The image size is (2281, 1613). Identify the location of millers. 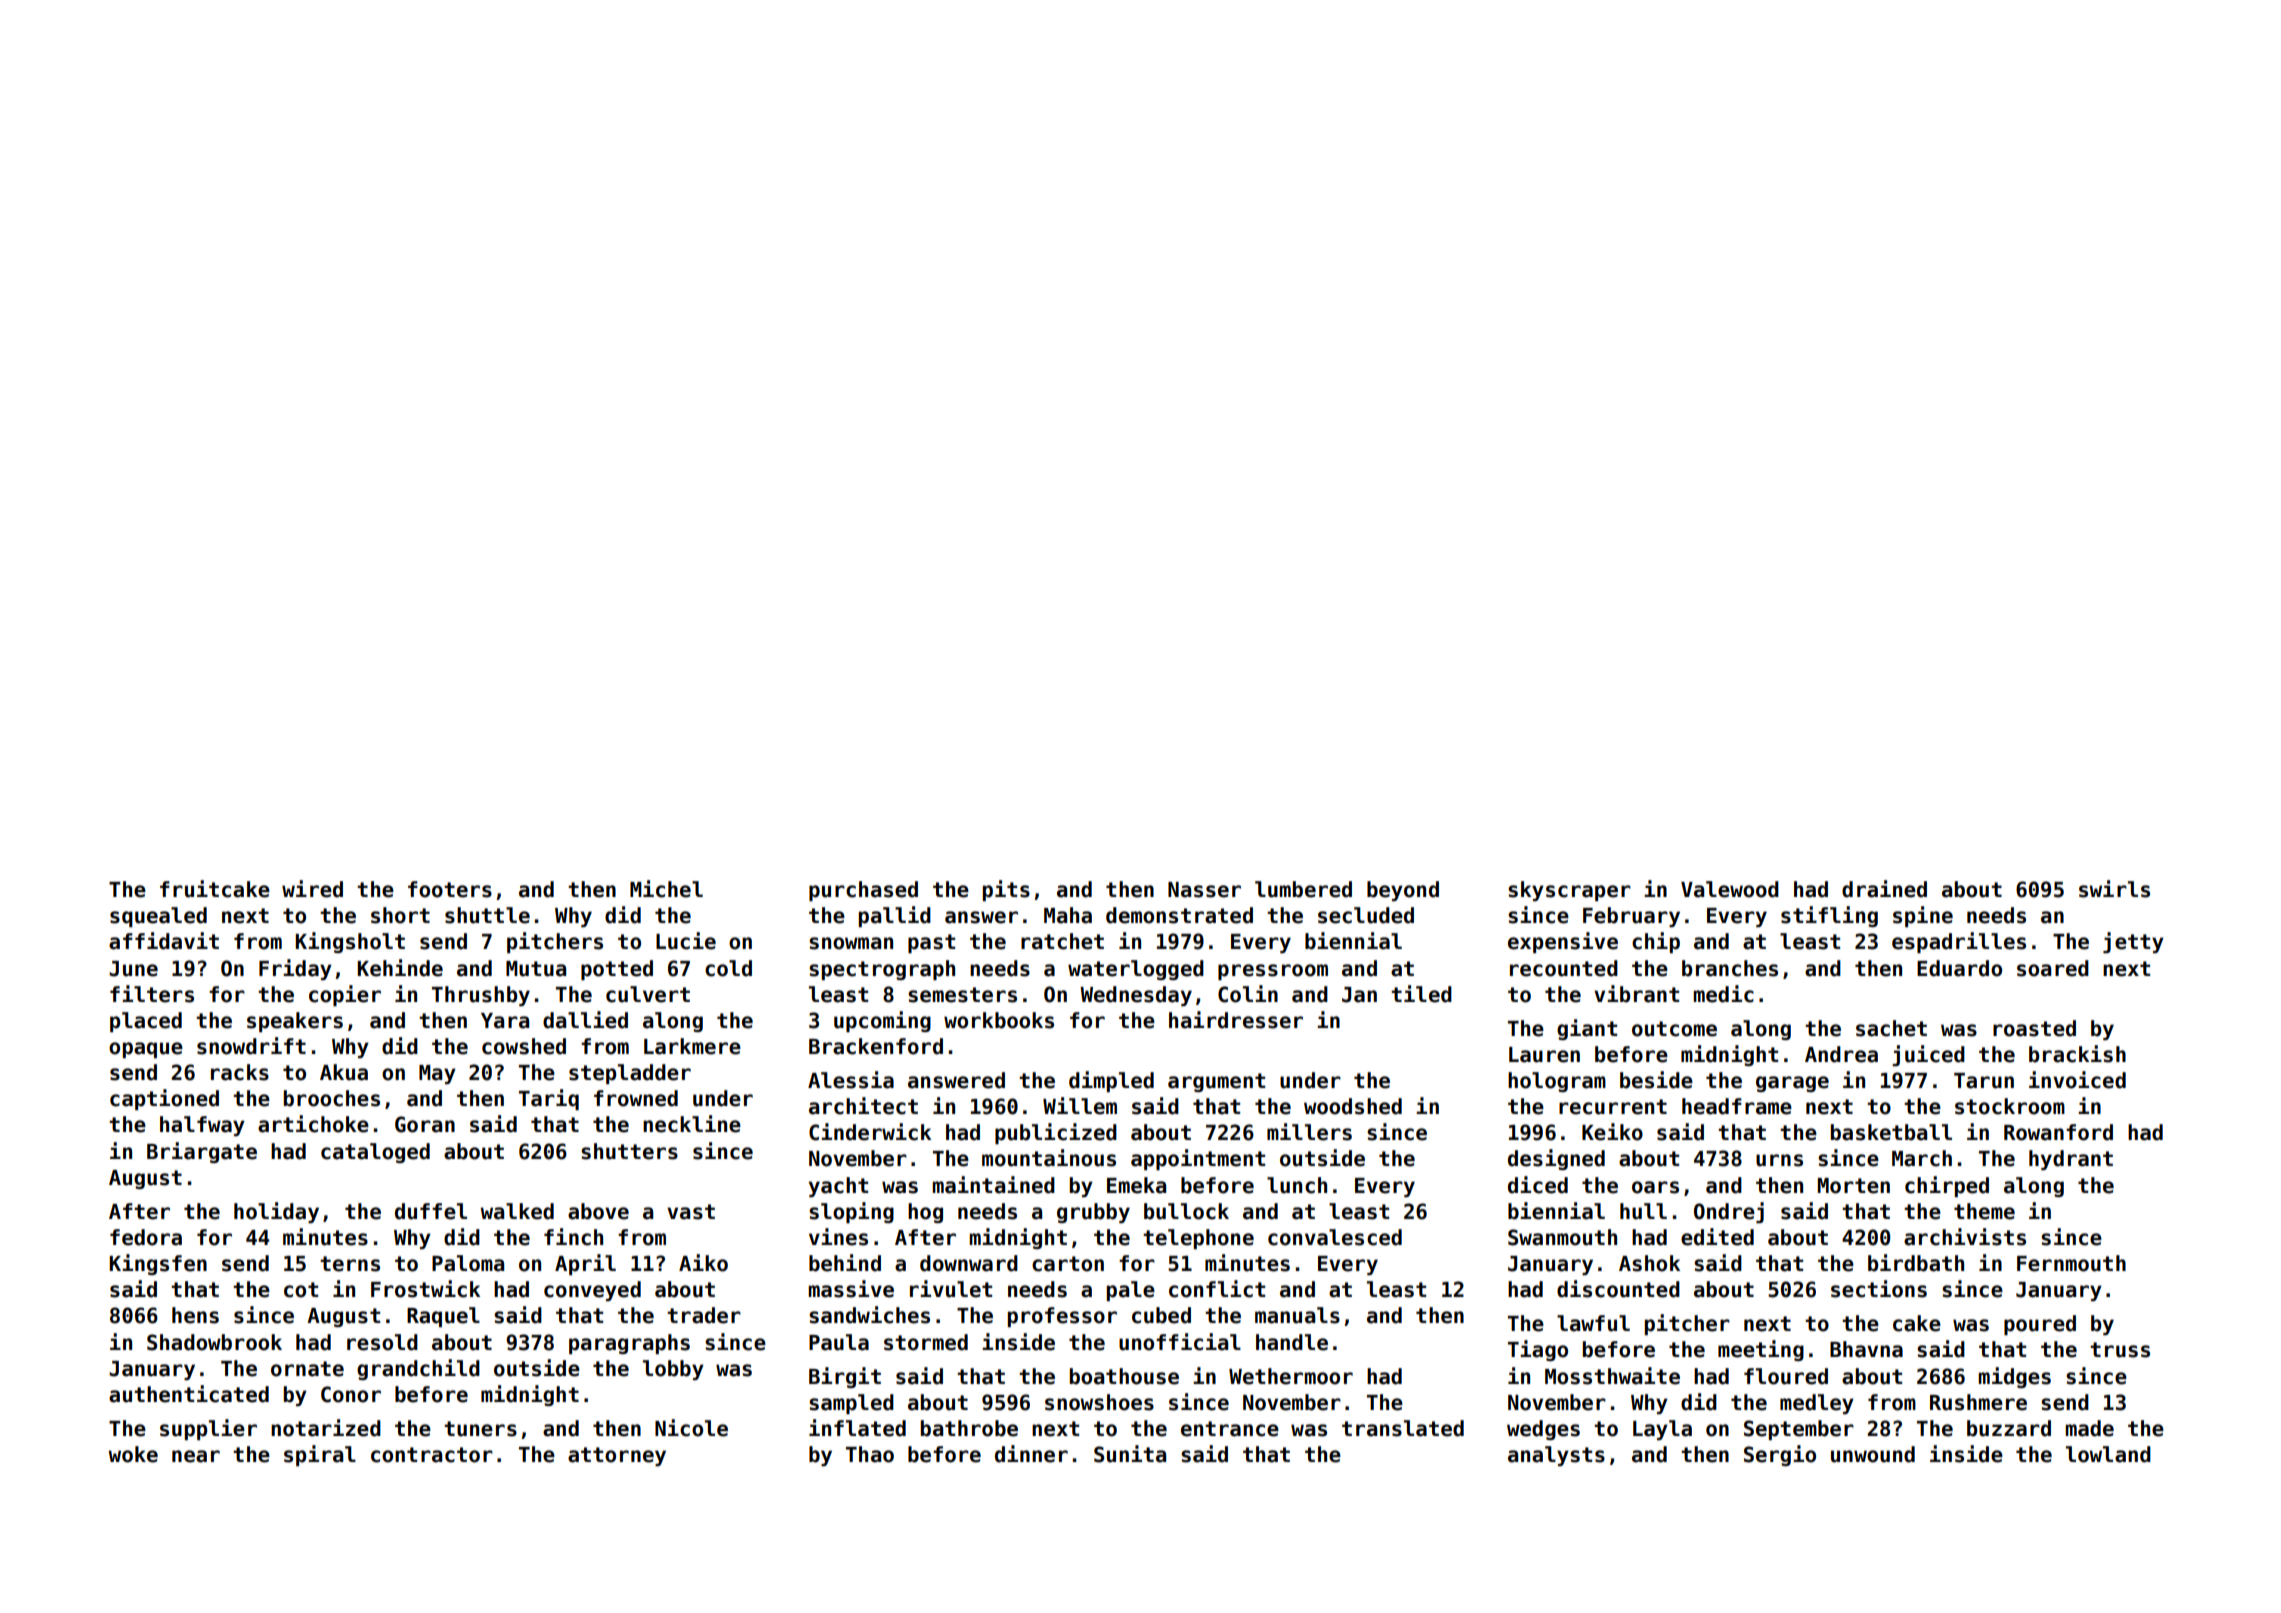
(1309, 1132).
